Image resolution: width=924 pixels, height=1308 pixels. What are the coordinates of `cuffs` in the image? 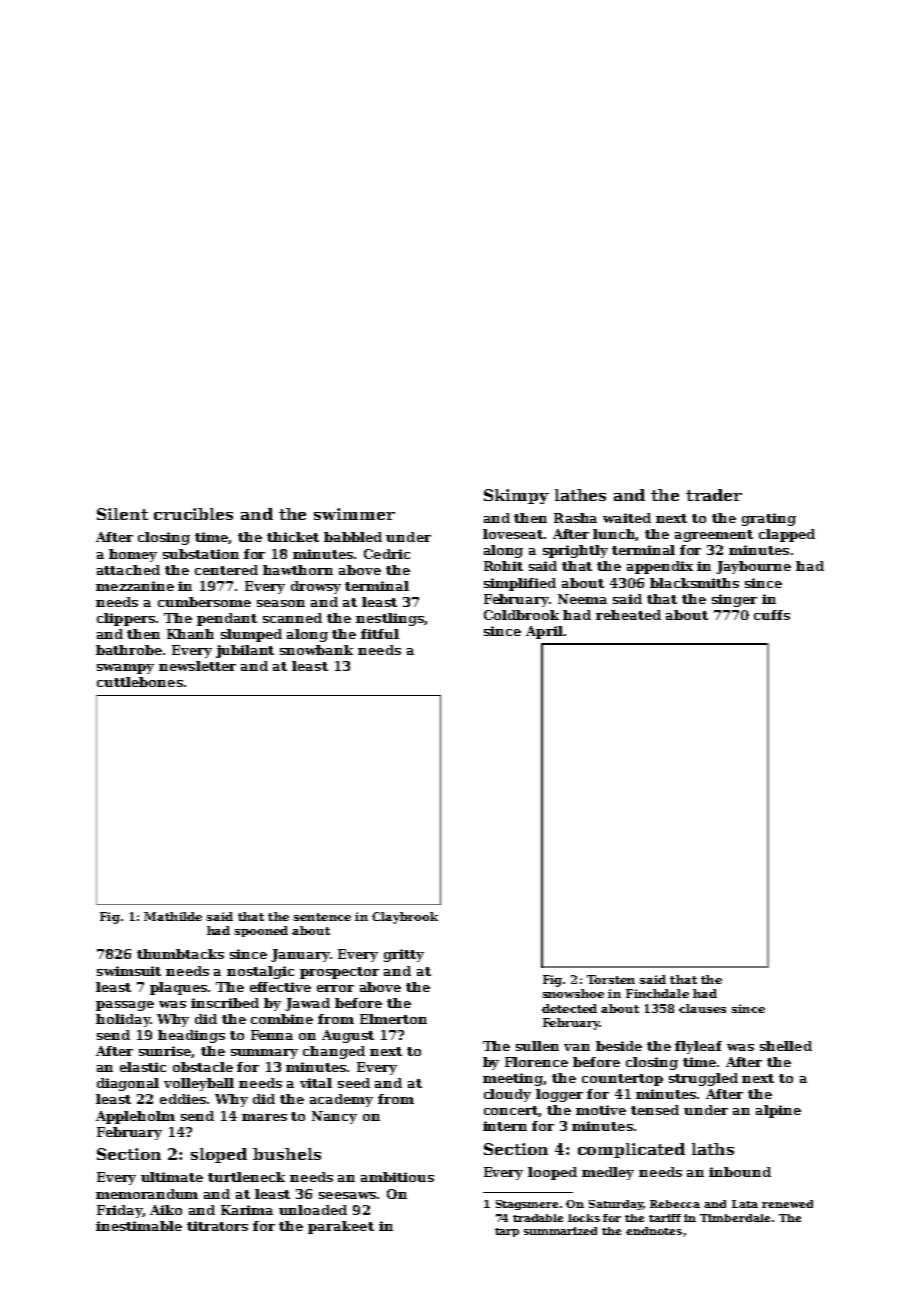 It's located at (772, 615).
